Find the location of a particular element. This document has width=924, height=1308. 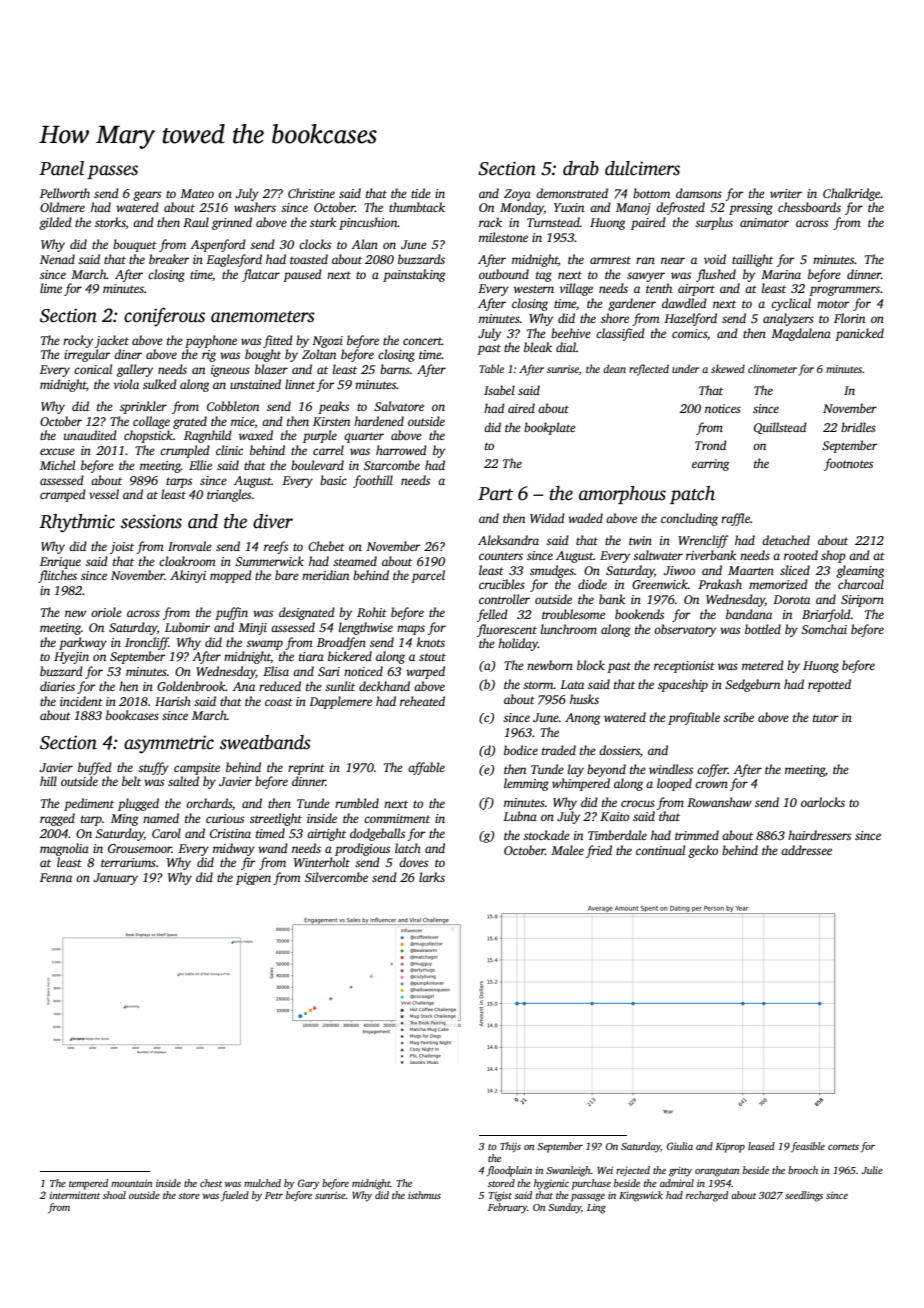

tide is located at coordinates (421, 193).
